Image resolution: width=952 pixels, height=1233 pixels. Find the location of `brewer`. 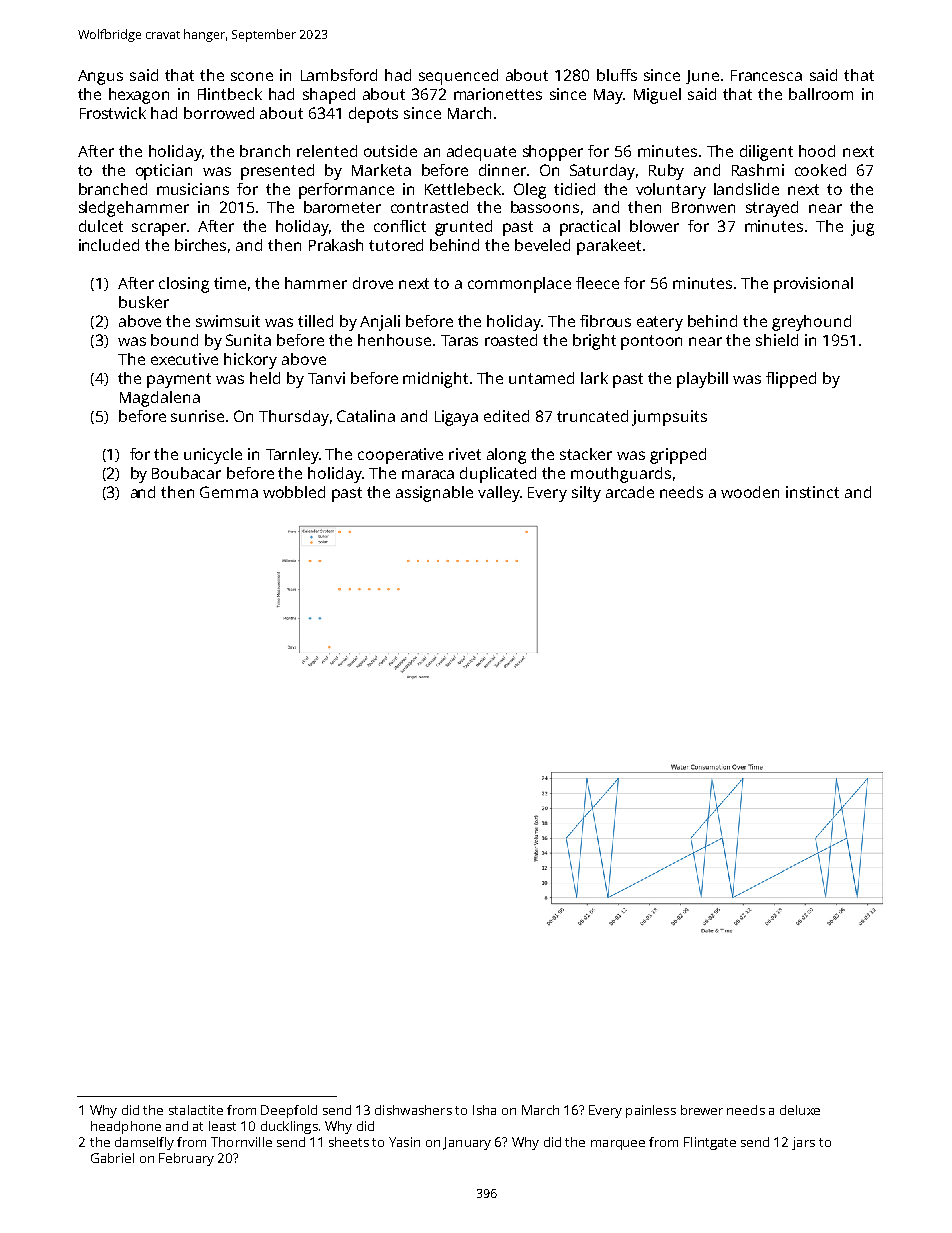

brewer is located at coordinates (702, 1110).
